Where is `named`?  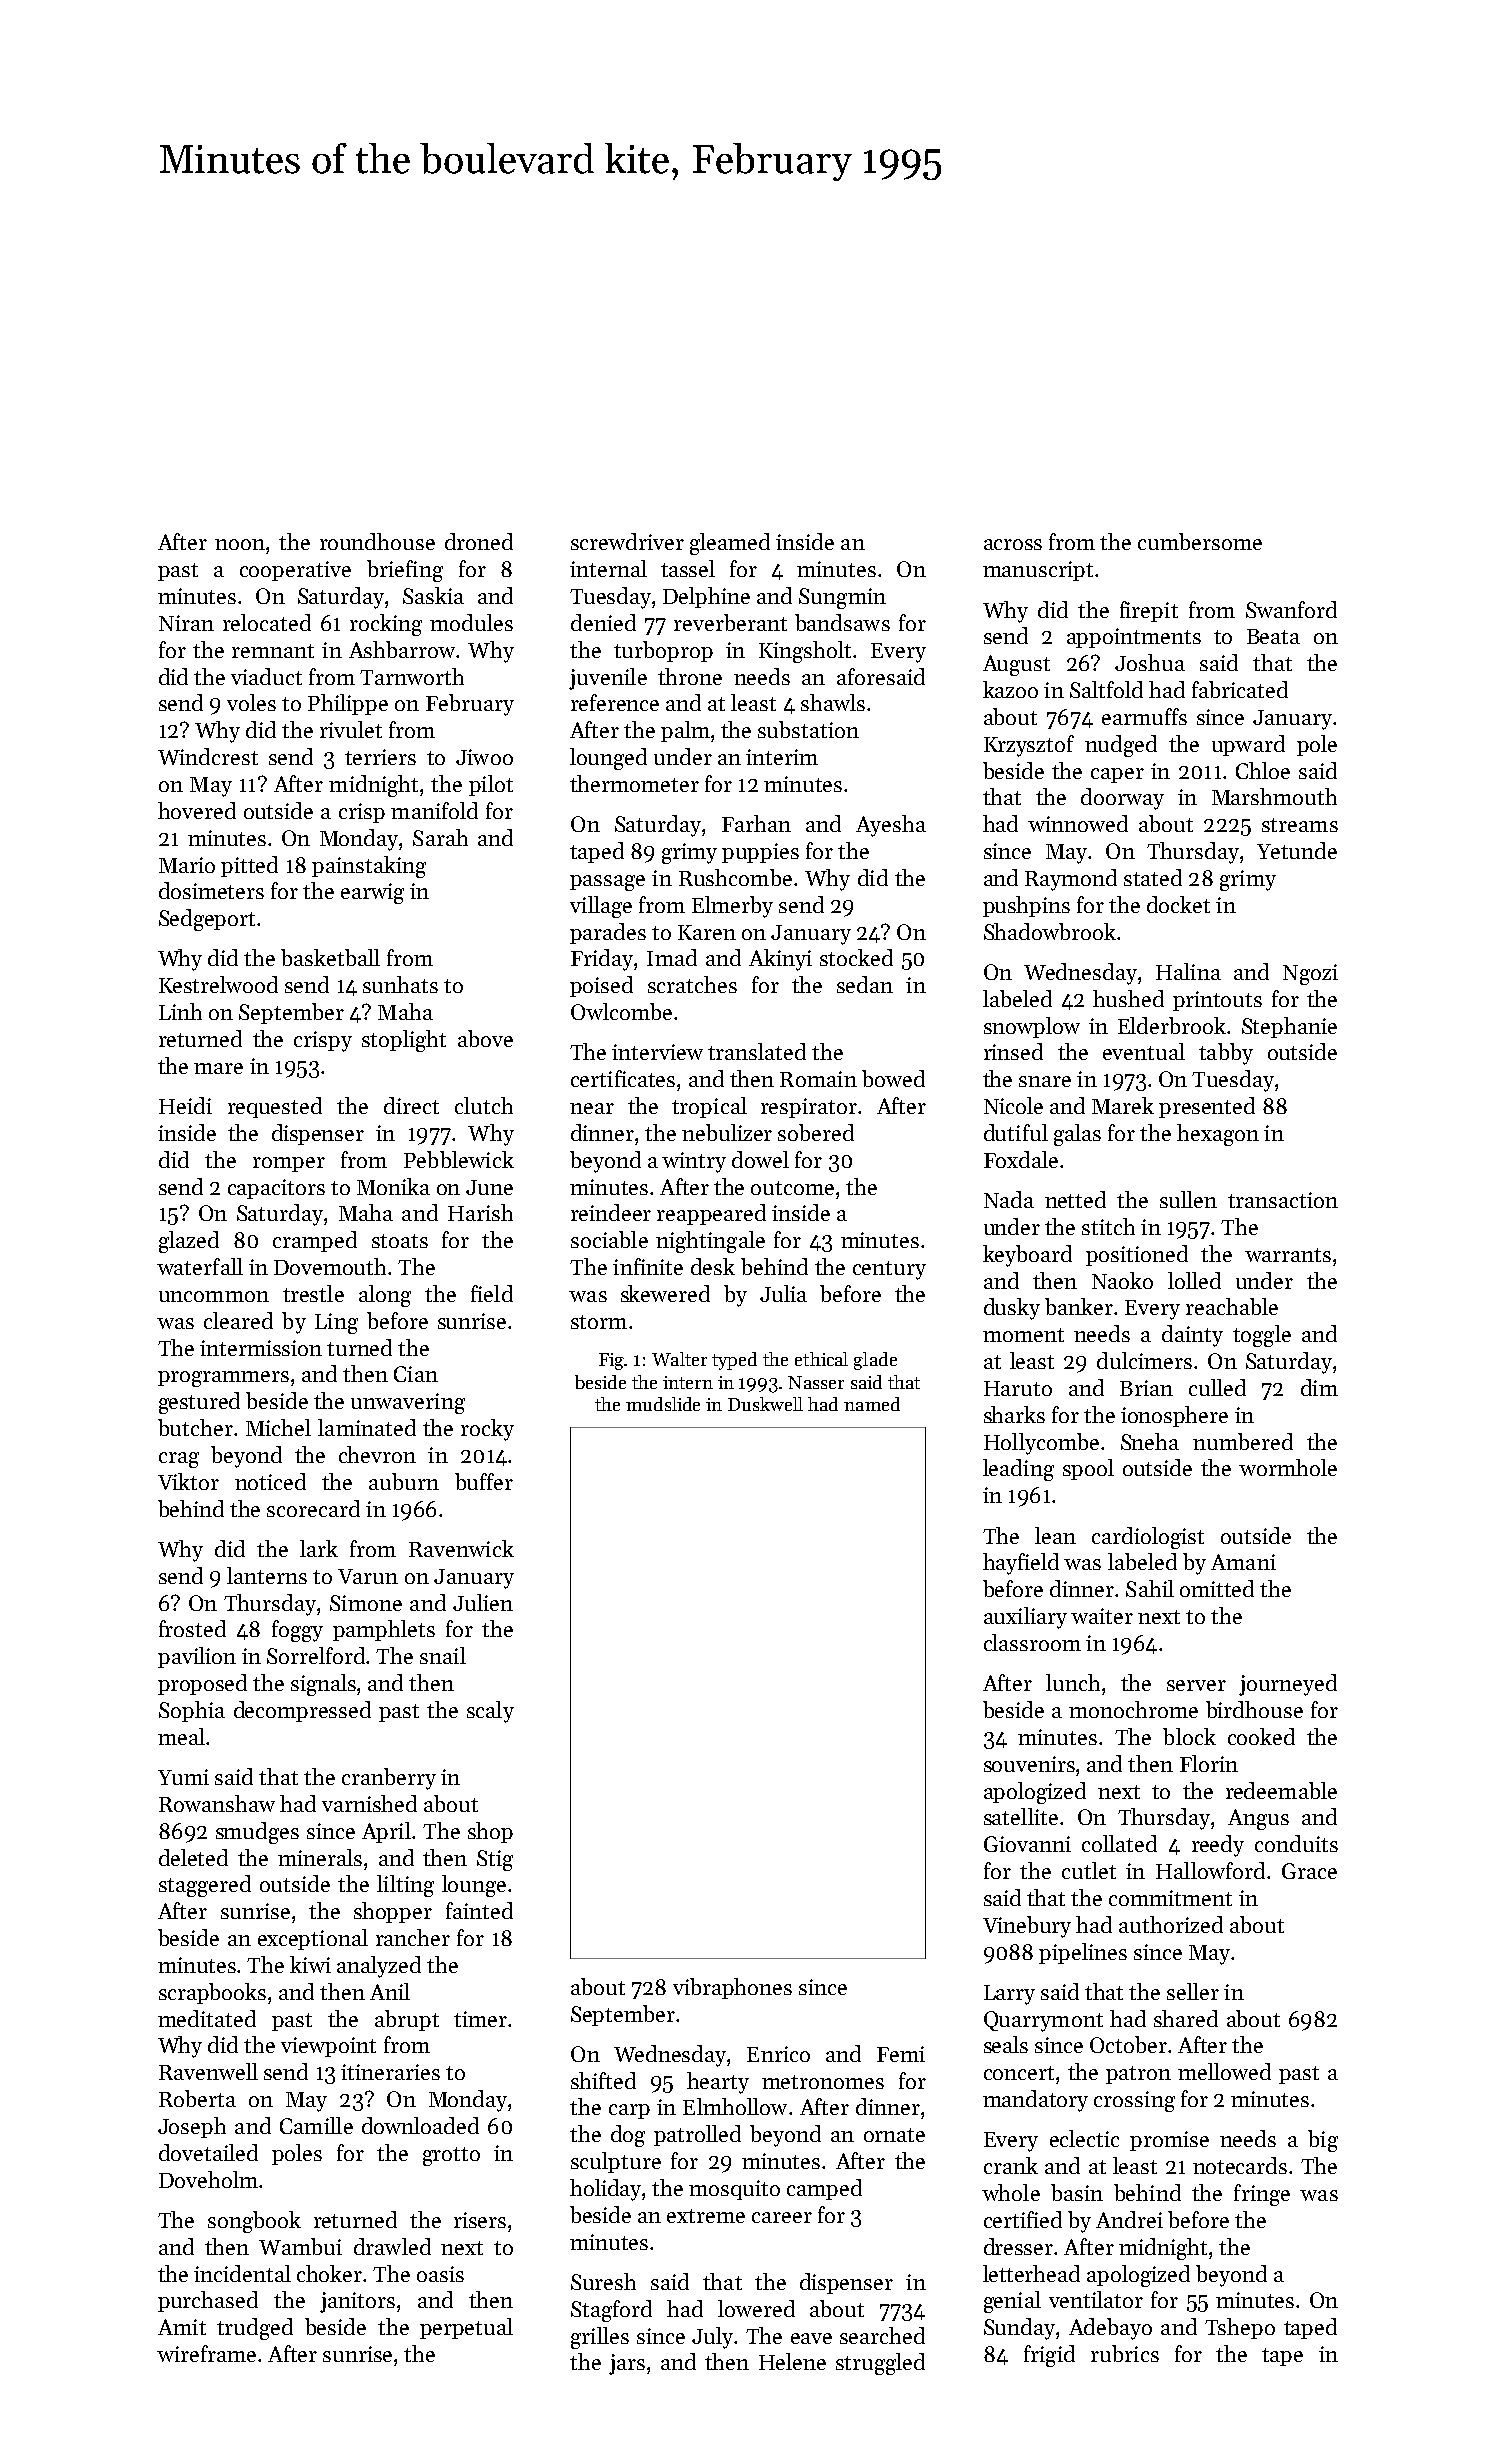 named is located at coordinates (872, 1404).
